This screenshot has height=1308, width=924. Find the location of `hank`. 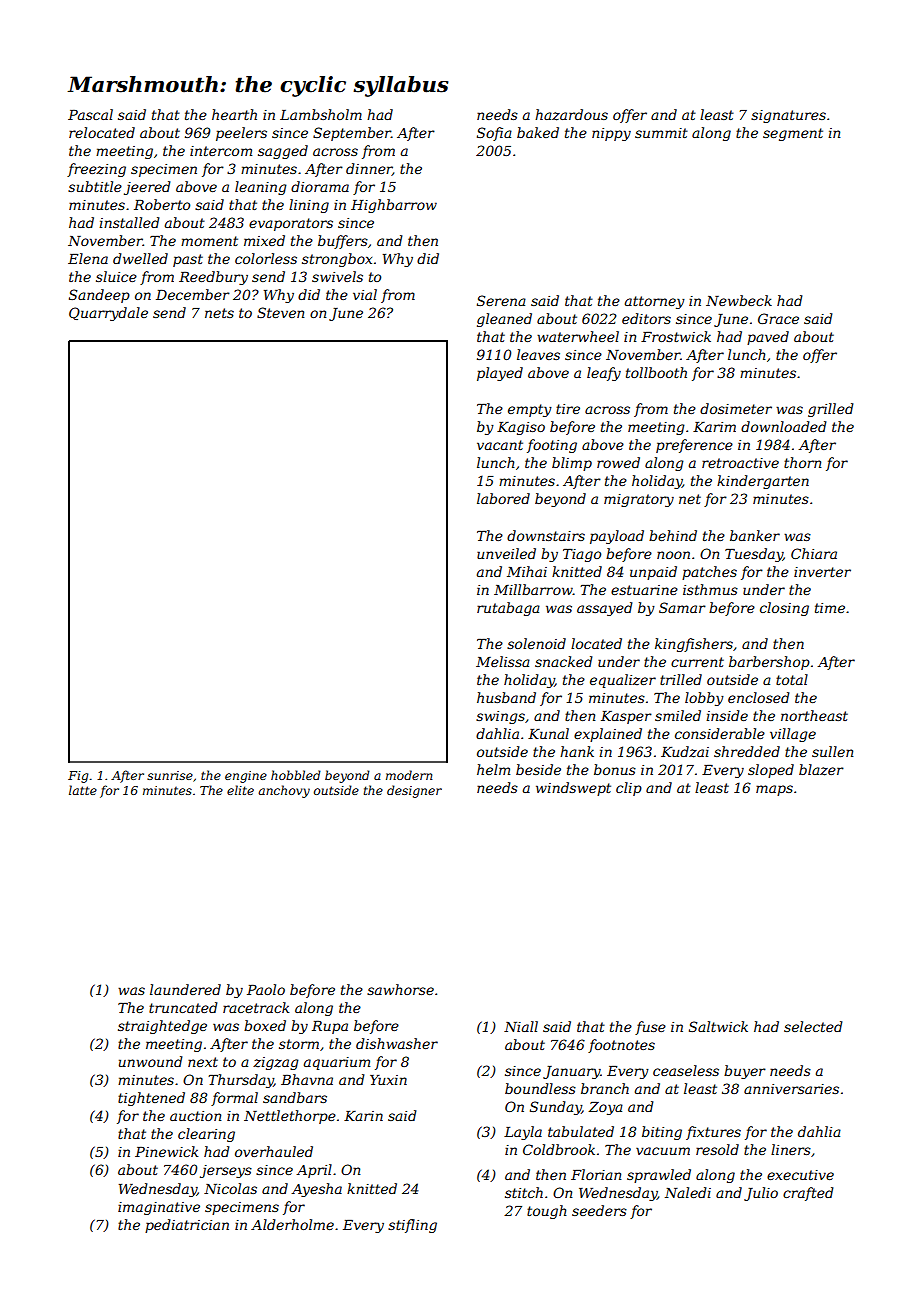

hank is located at coordinates (577, 751).
